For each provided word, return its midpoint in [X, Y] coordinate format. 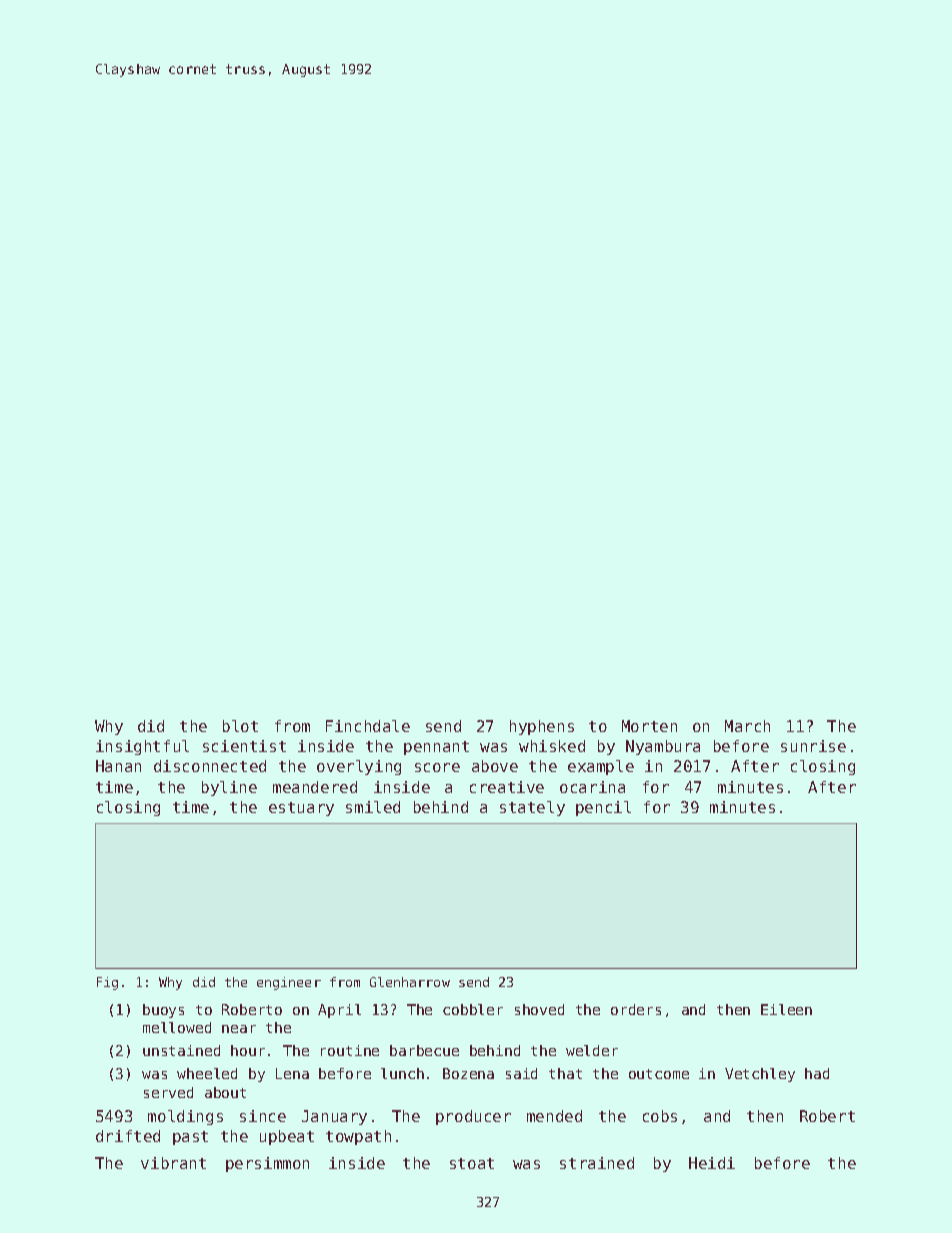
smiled [373, 807]
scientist [244, 746]
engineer [289, 983]
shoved [539, 1009]
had [817, 1073]
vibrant [173, 1163]
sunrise [813, 746]
